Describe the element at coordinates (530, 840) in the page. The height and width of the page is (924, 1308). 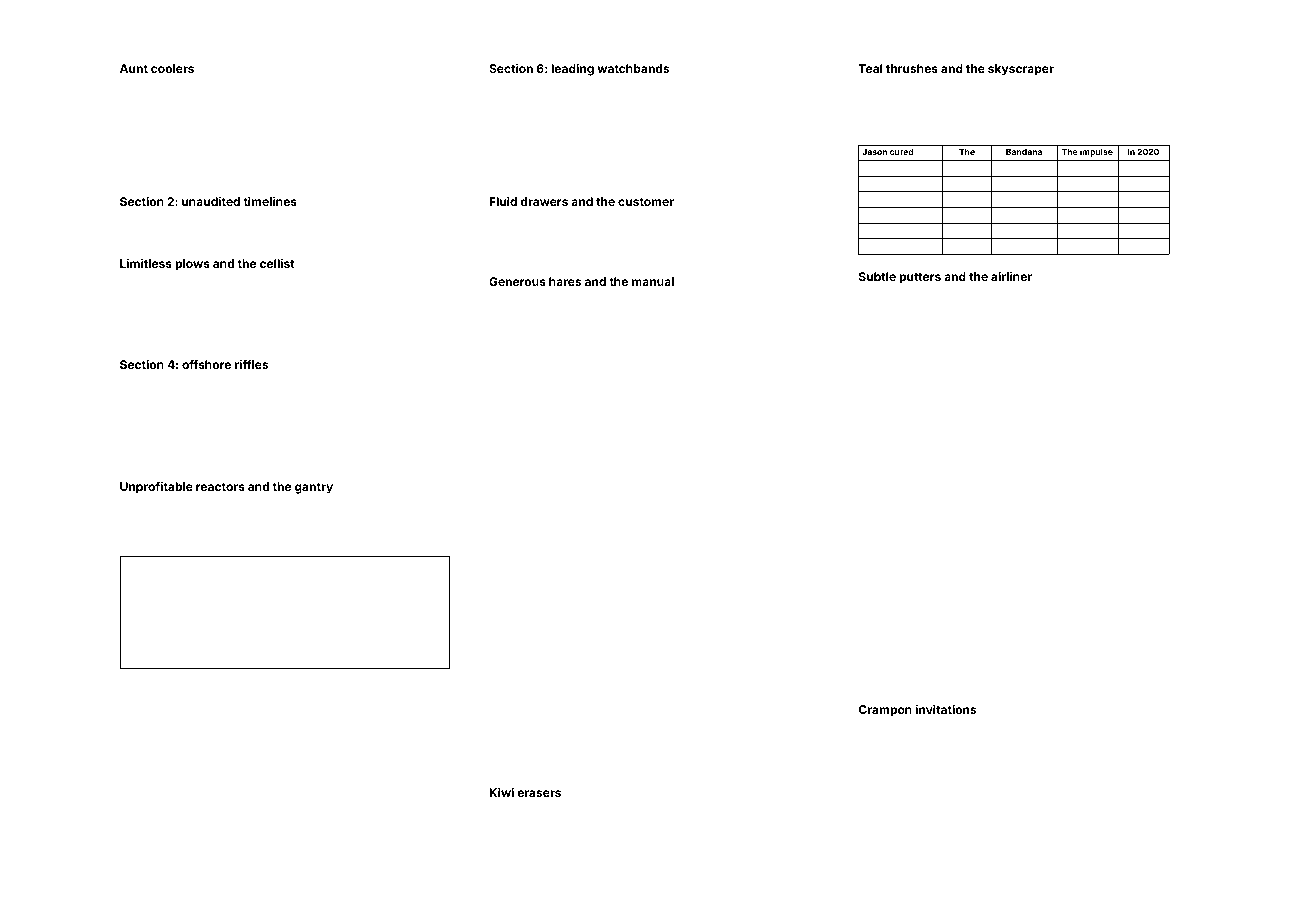
I see `resistors` at that location.
